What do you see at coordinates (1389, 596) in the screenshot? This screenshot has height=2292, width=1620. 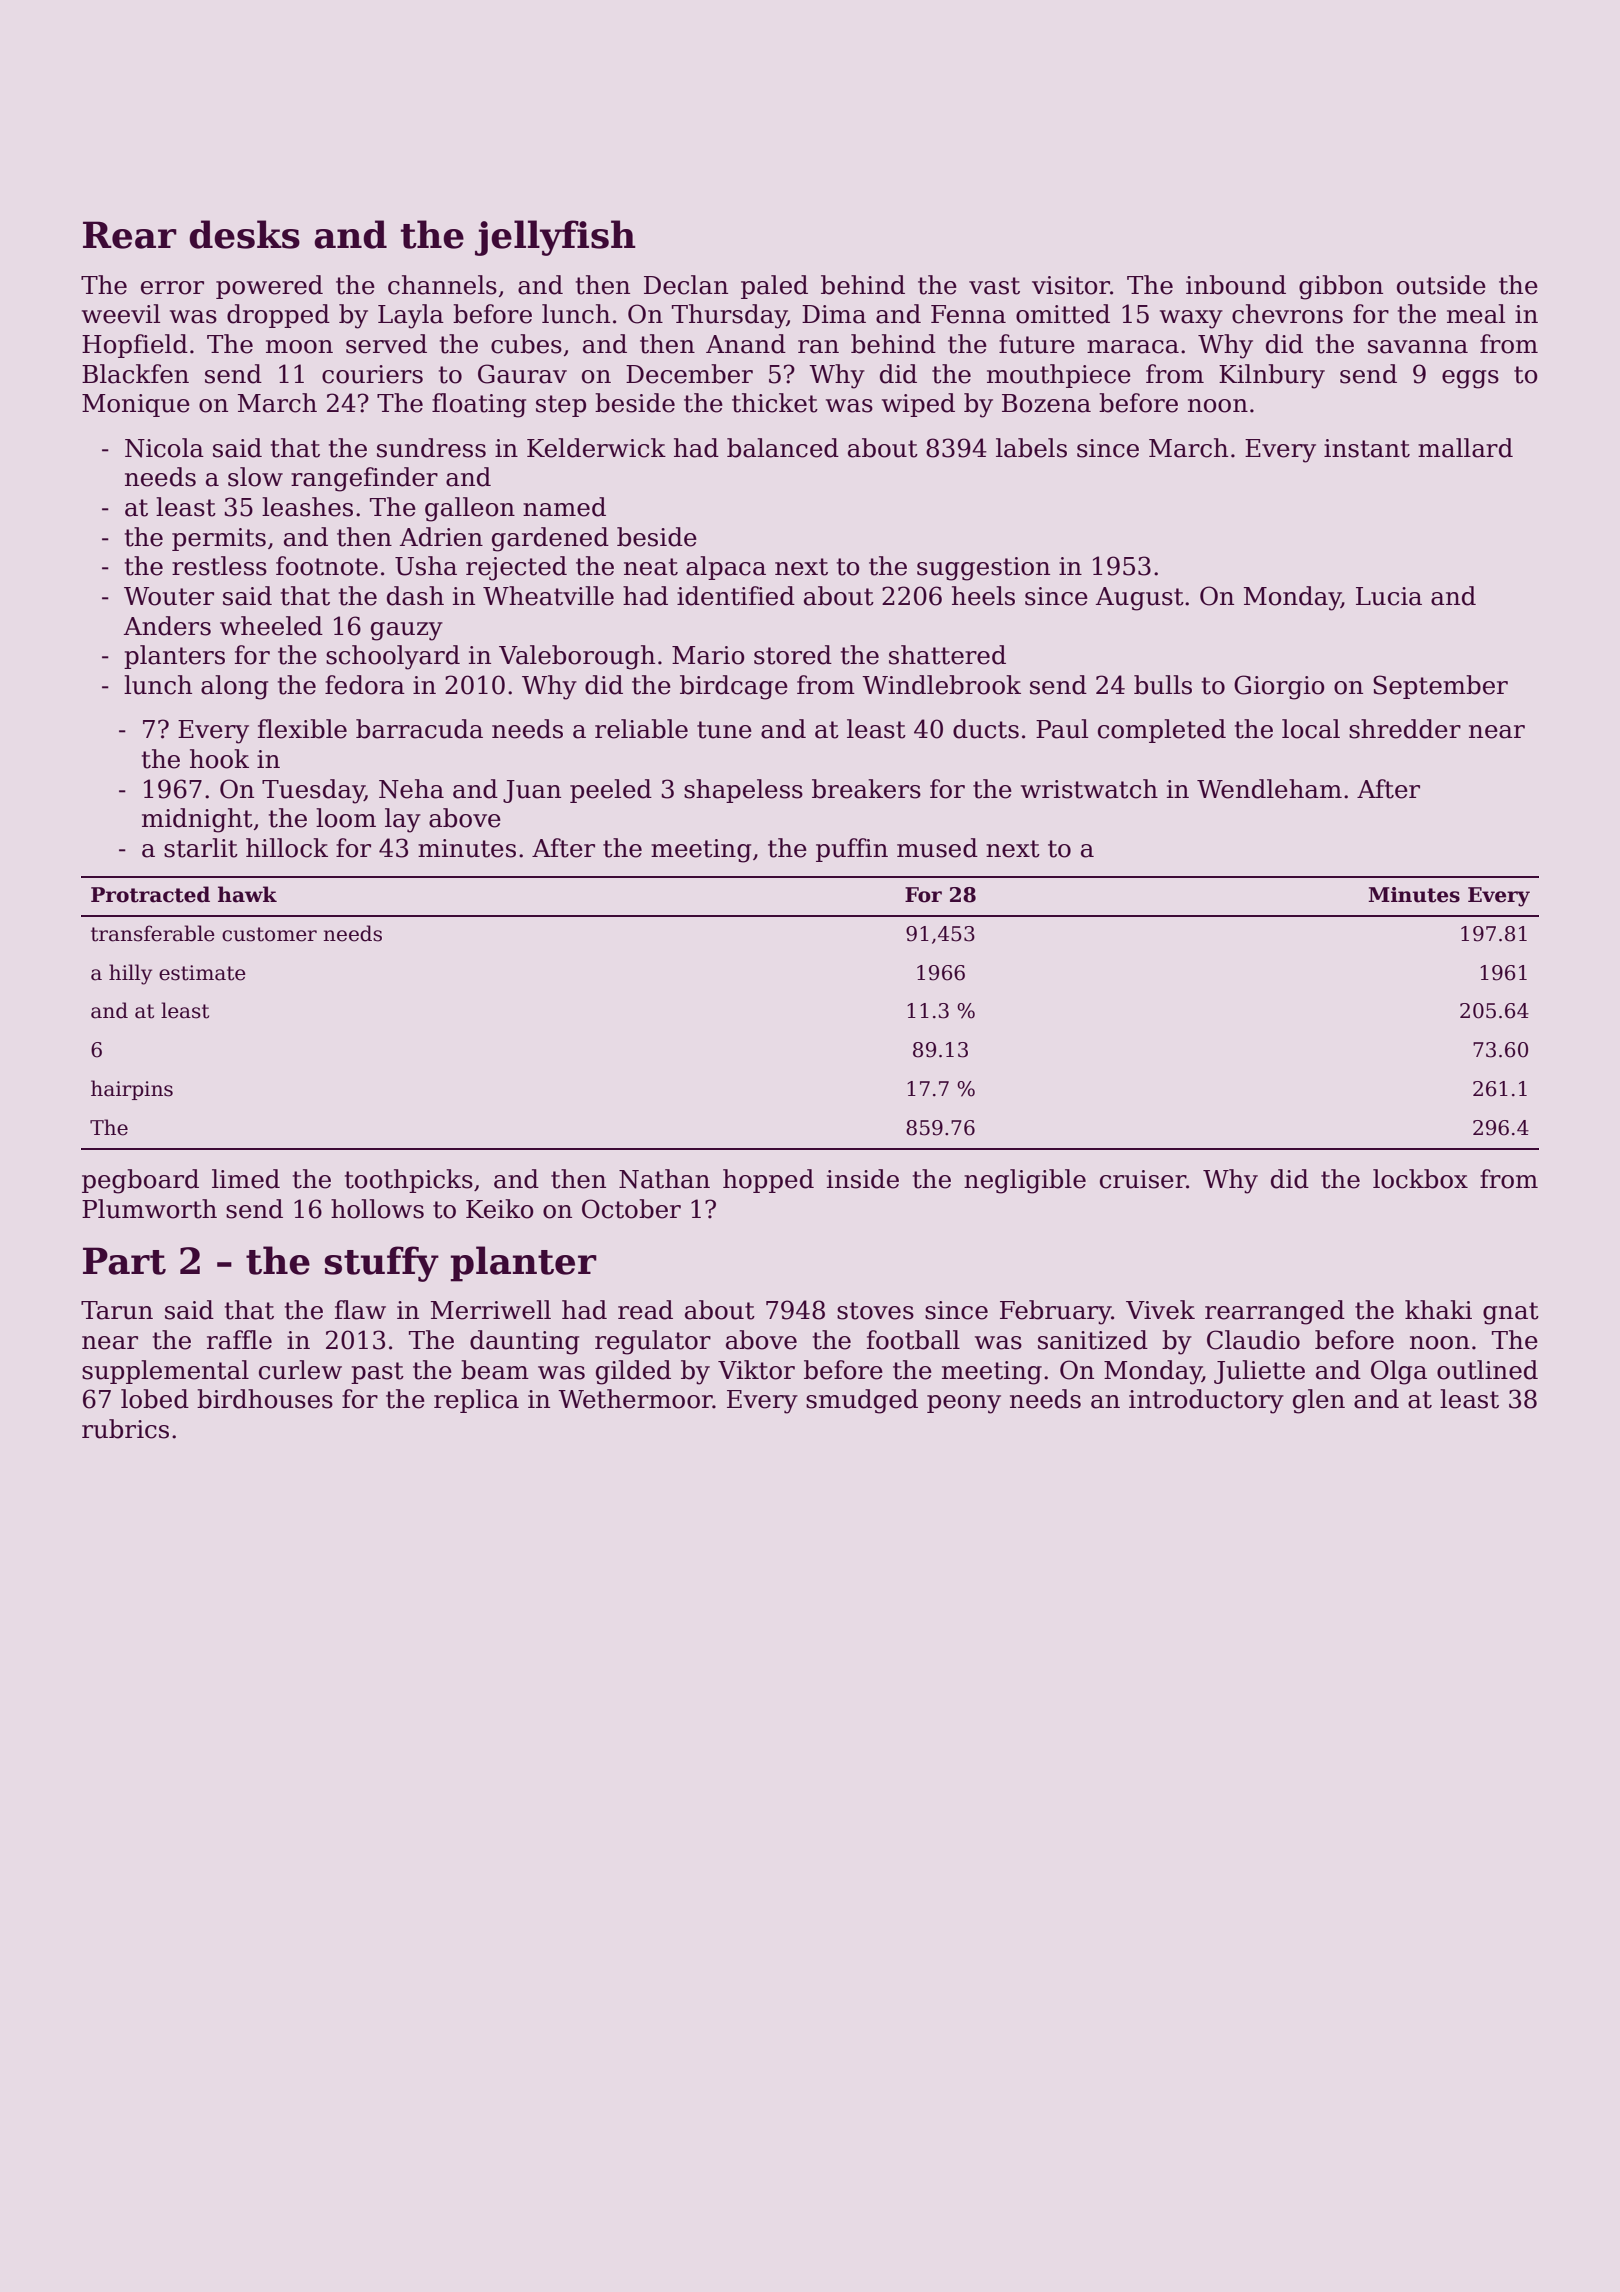 I see `Lucia` at bounding box center [1389, 596].
